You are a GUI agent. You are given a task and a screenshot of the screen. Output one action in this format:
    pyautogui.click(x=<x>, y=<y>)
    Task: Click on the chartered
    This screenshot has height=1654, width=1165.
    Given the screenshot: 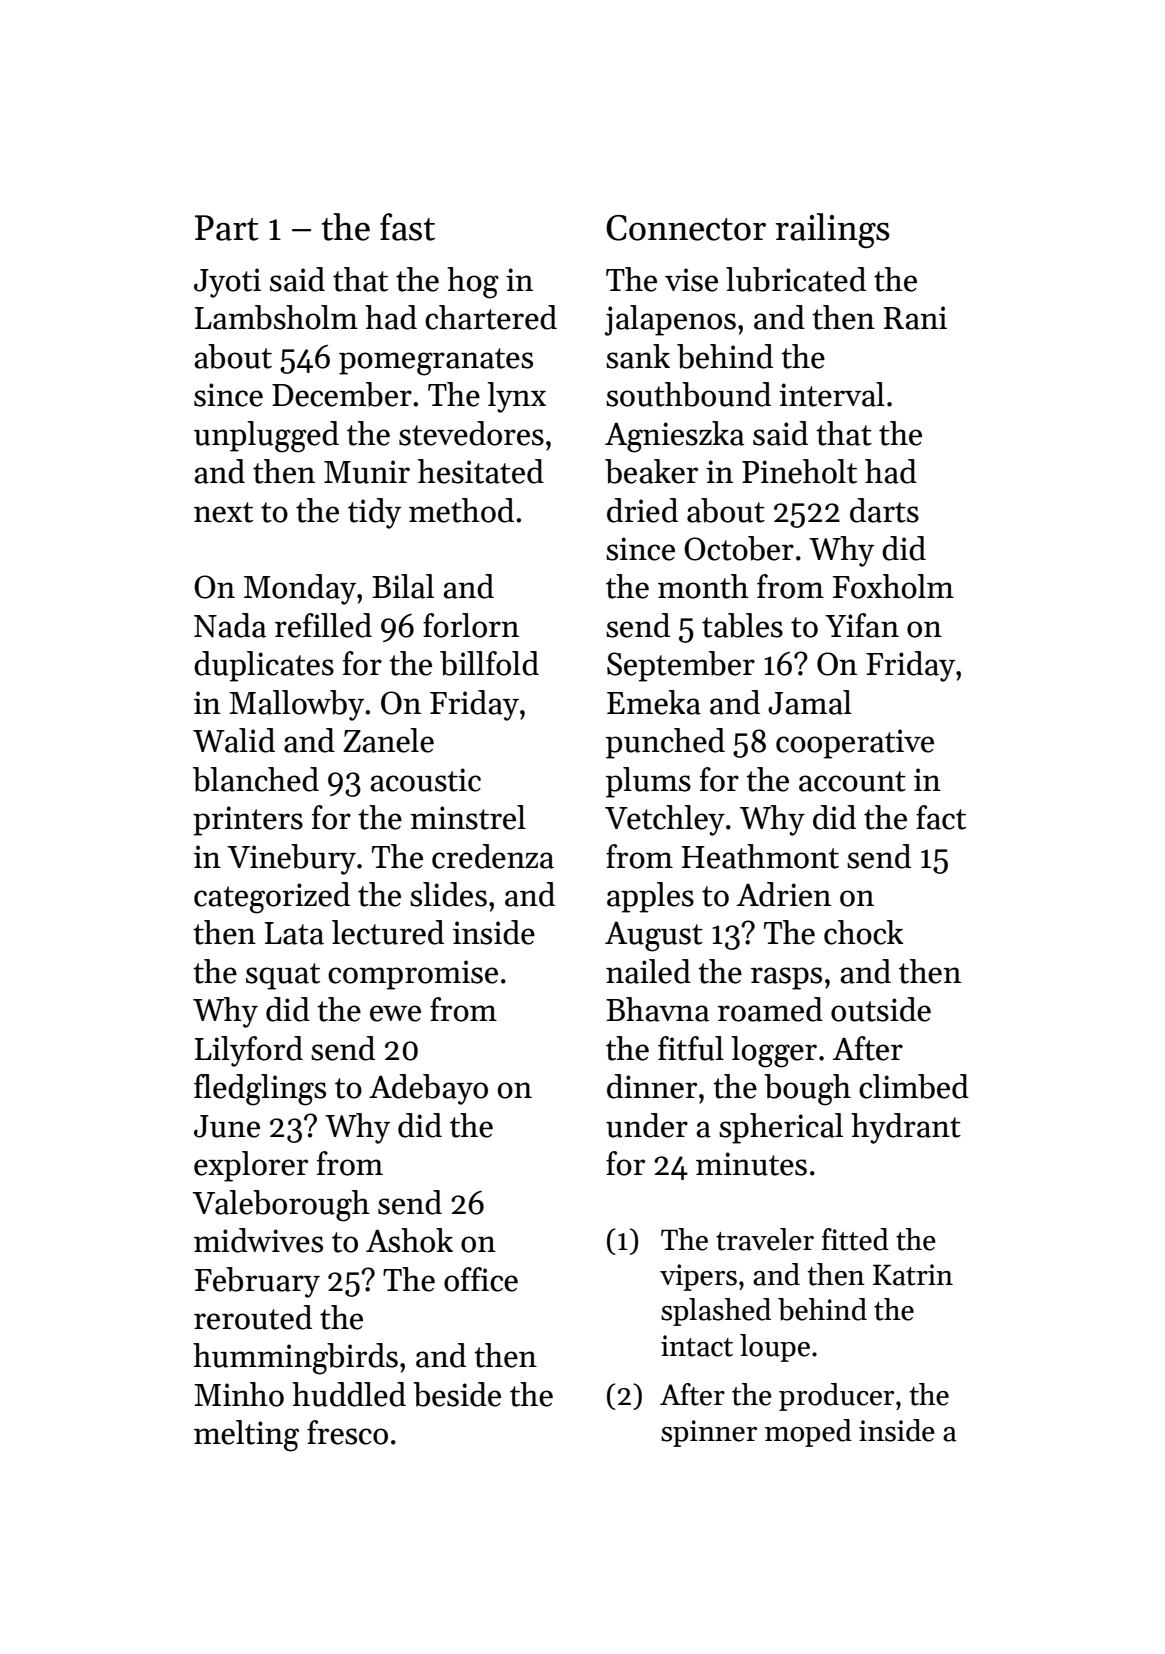 What is the action you would take?
    pyautogui.click(x=491, y=317)
